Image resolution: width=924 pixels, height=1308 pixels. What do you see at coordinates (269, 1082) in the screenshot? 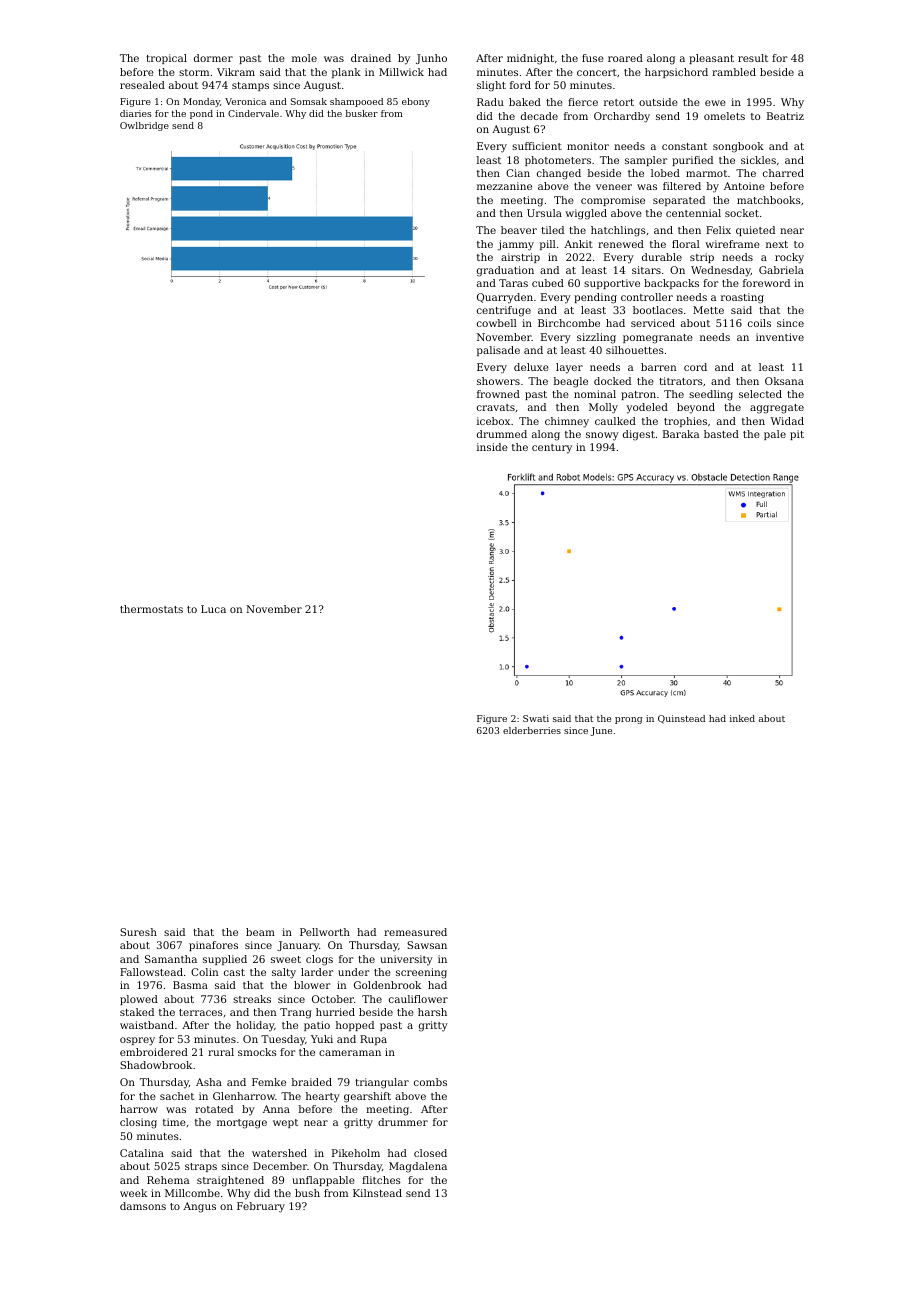
I see `Femke` at bounding box center [269, 1082].
